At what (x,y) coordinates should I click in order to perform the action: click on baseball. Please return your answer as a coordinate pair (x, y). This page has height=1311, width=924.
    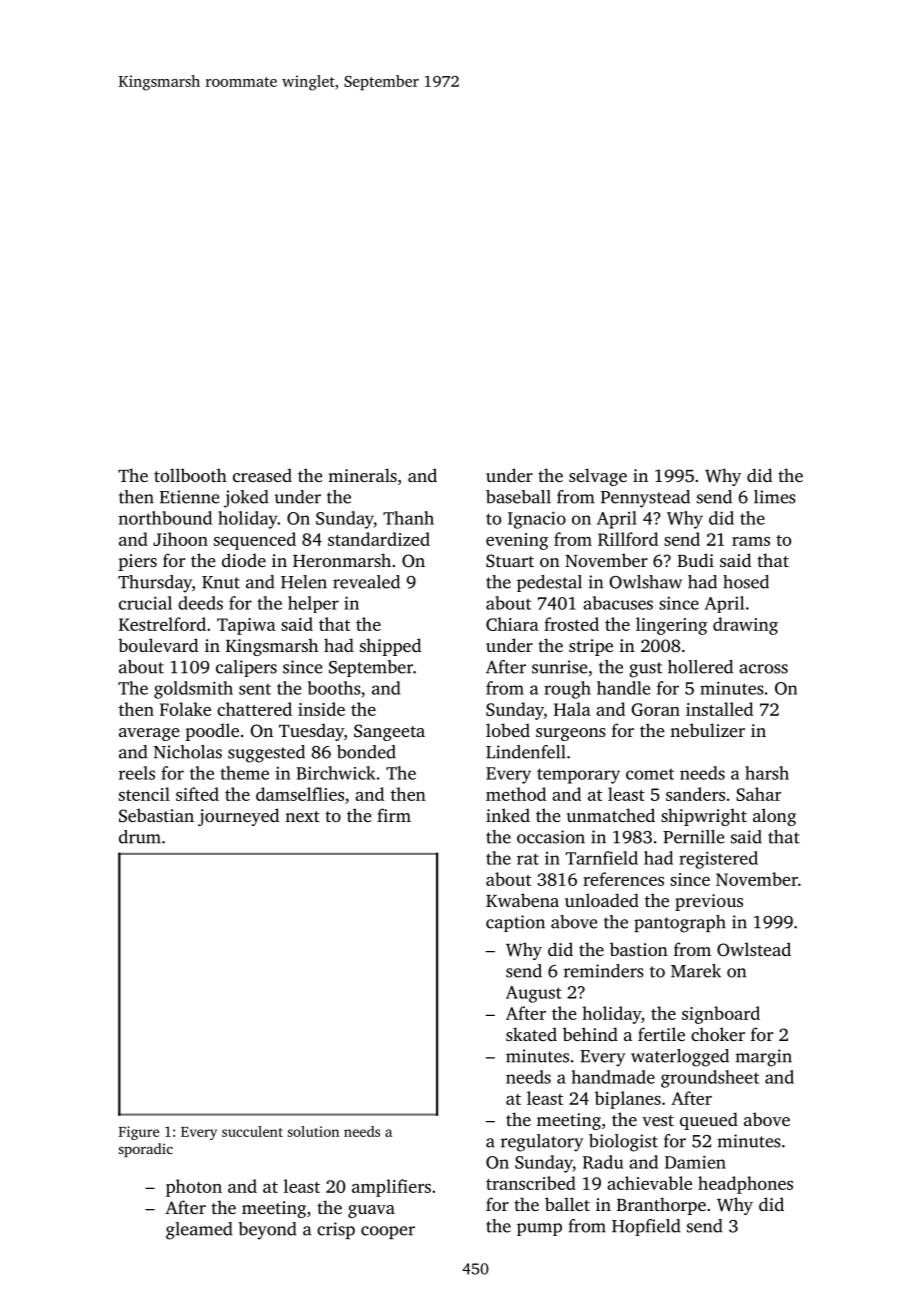
    Looking at the image, I should click on (518, 497).
